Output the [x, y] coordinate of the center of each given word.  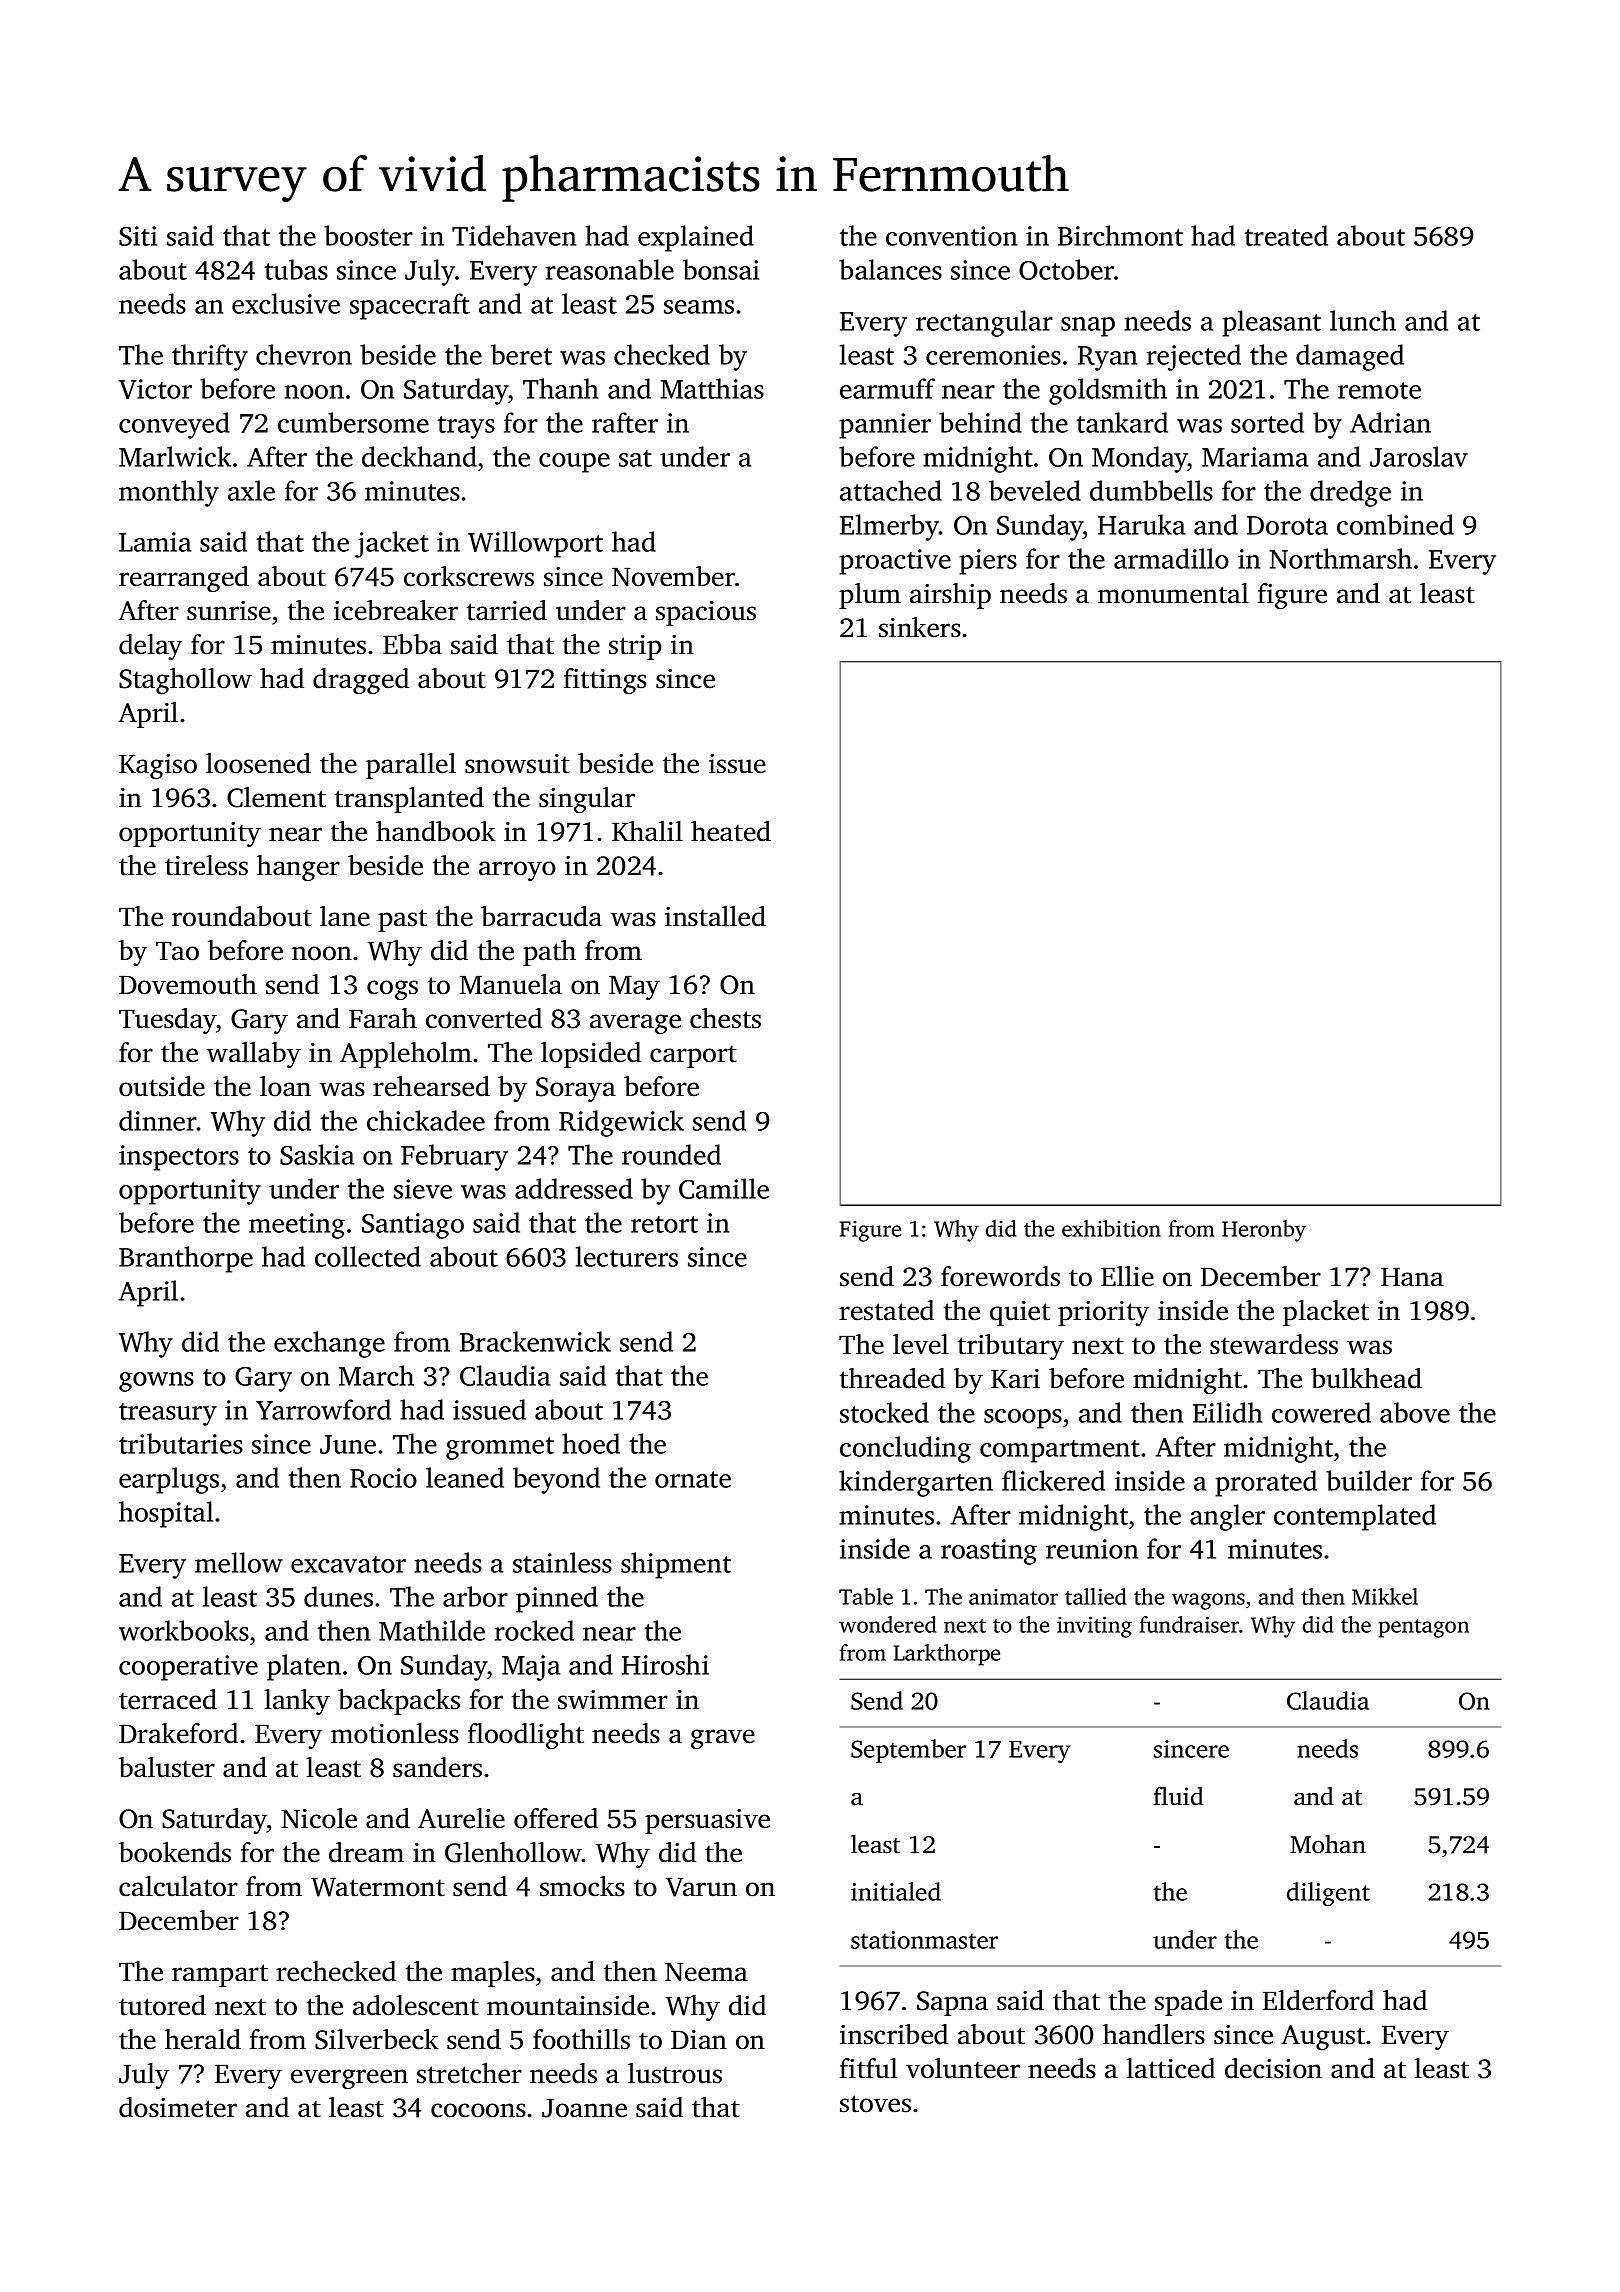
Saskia [317, 1154]
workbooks [184, 1630]
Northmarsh [1341, 558]
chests [725, 1018]
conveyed [174, 425]
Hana [1412, 1277]
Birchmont [1120, 235]
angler [1227, 1517]
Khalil [647, 831]
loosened [258, 763]
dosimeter [178, 2107]
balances [890, 269]
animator [1013, 1597]
